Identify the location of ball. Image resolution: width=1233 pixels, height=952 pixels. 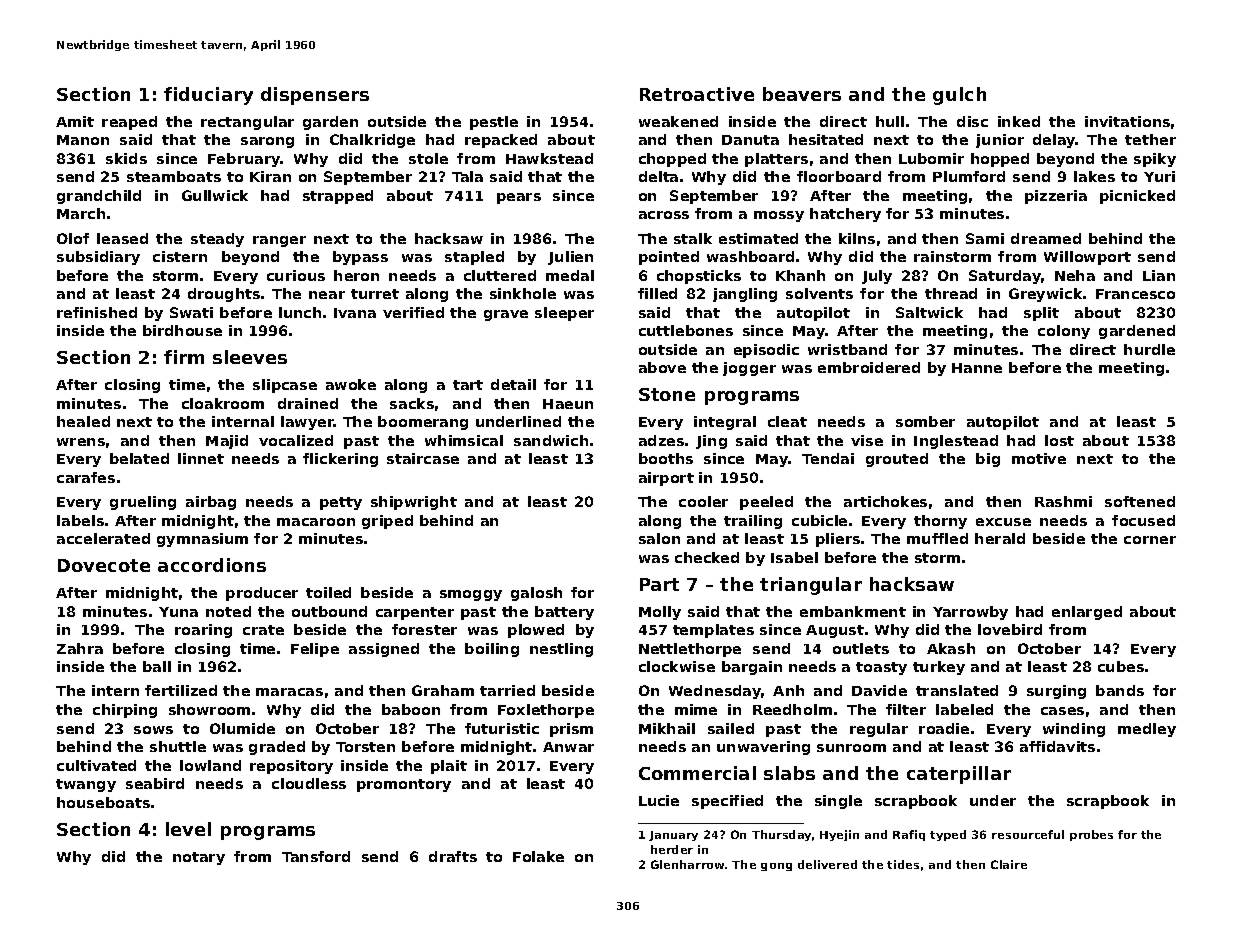
(157, 666).
